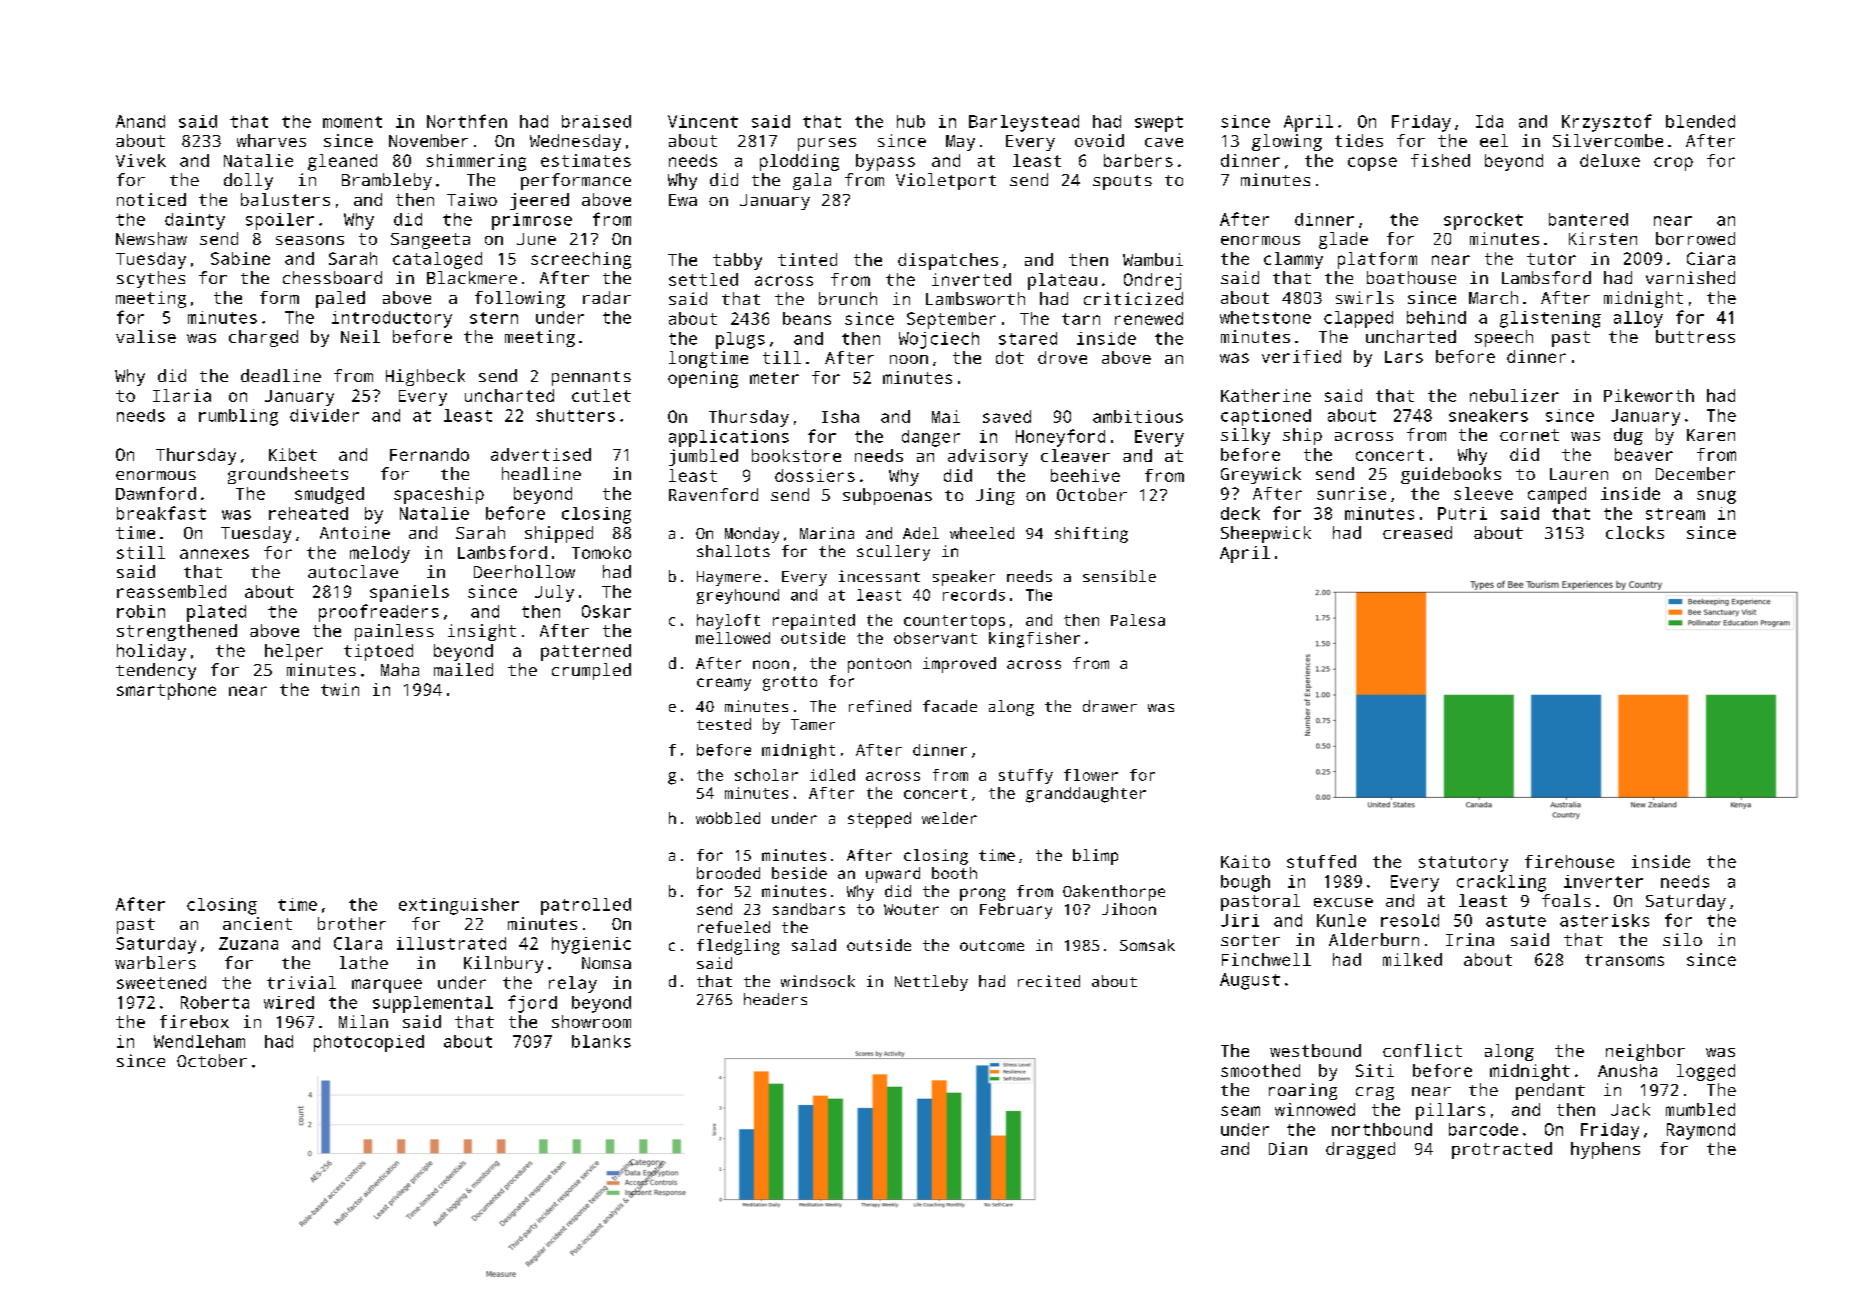 The height and width of the page is (1309, 1852). Describe the element at coordinates (995, 496) in the page. I see `Jing` at that location.
